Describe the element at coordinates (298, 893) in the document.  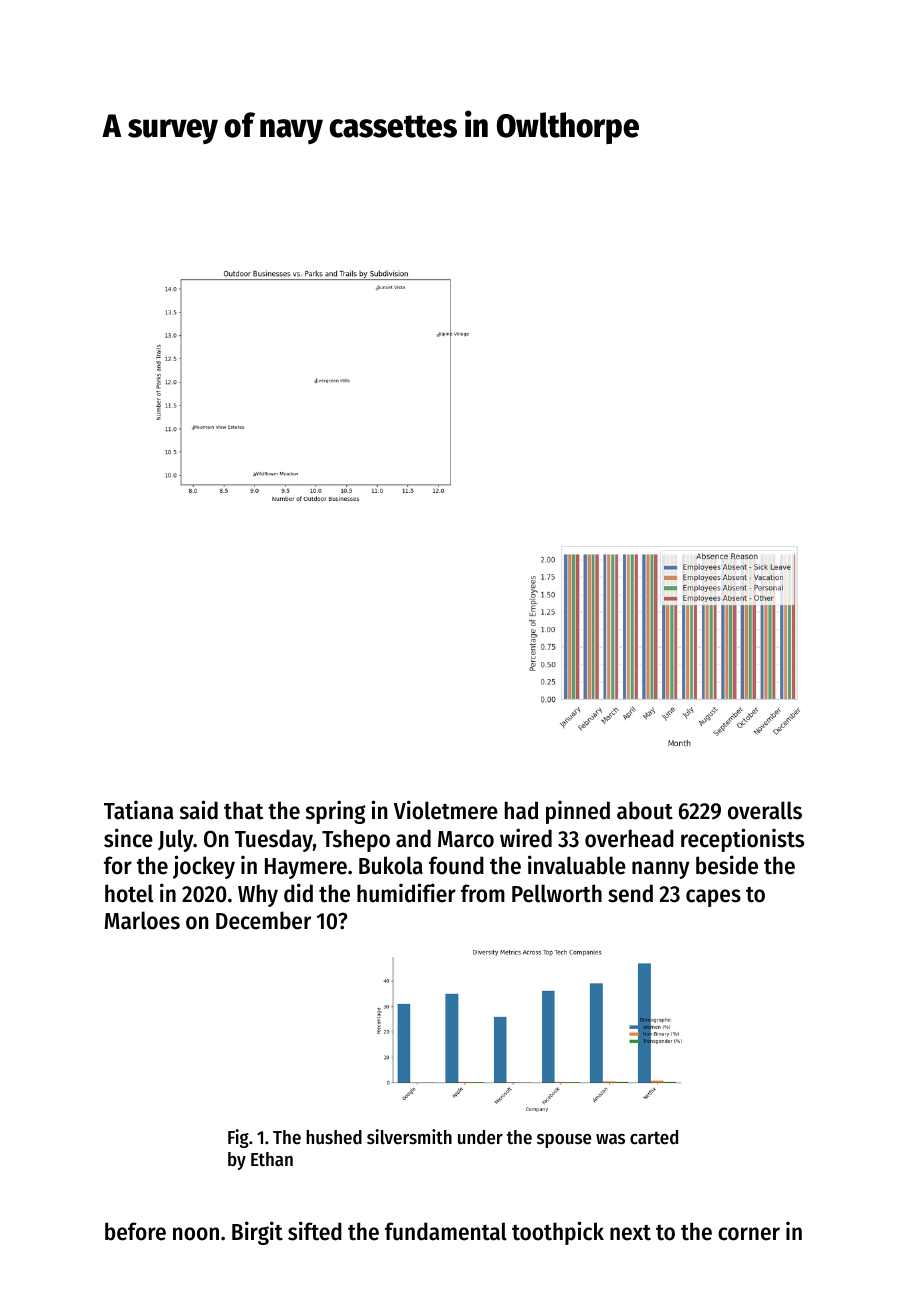
I see `did` at that location.
